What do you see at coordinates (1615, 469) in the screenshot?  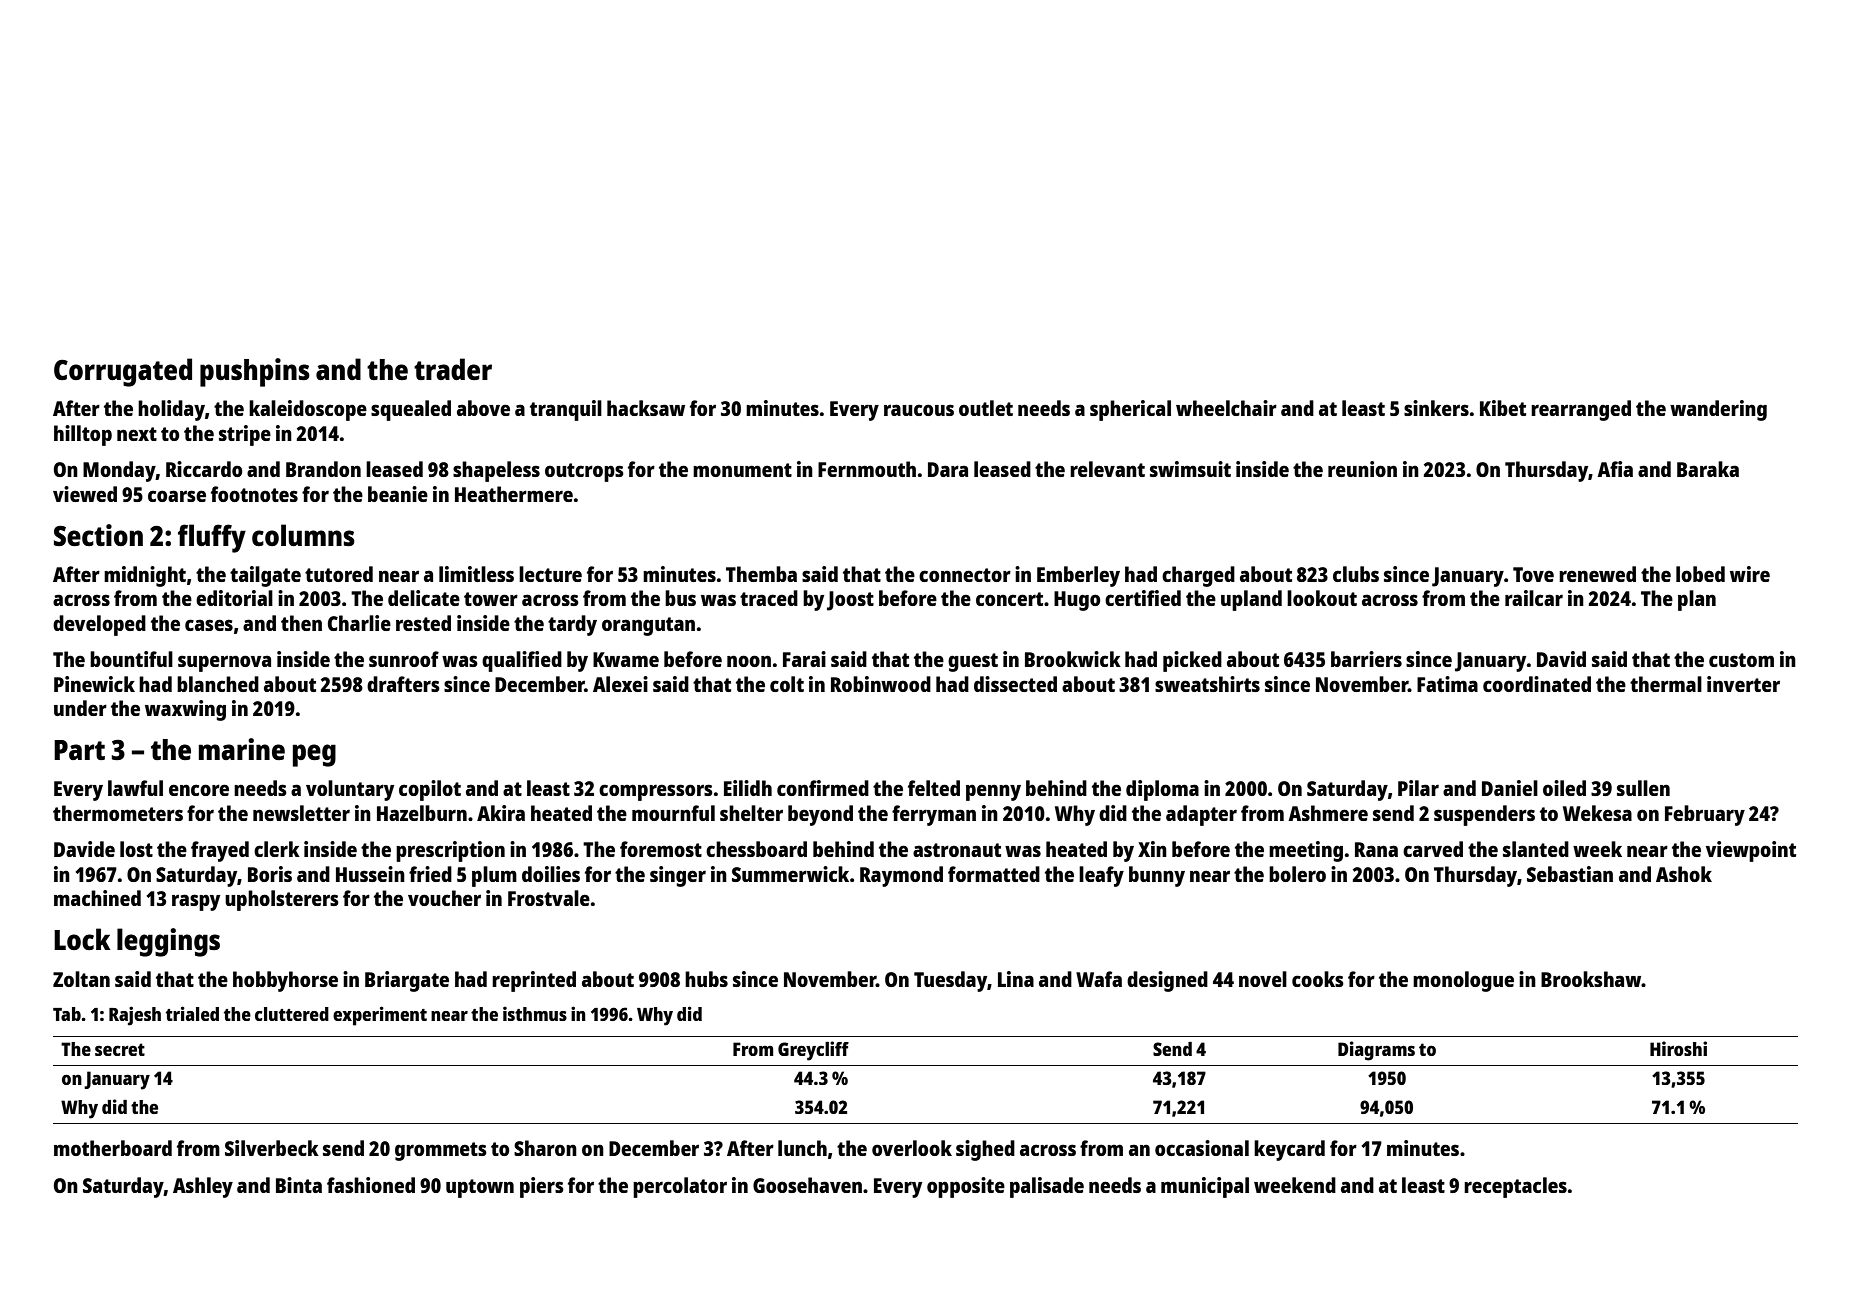 I see `Afia` at bounding box center [1615, 469].
